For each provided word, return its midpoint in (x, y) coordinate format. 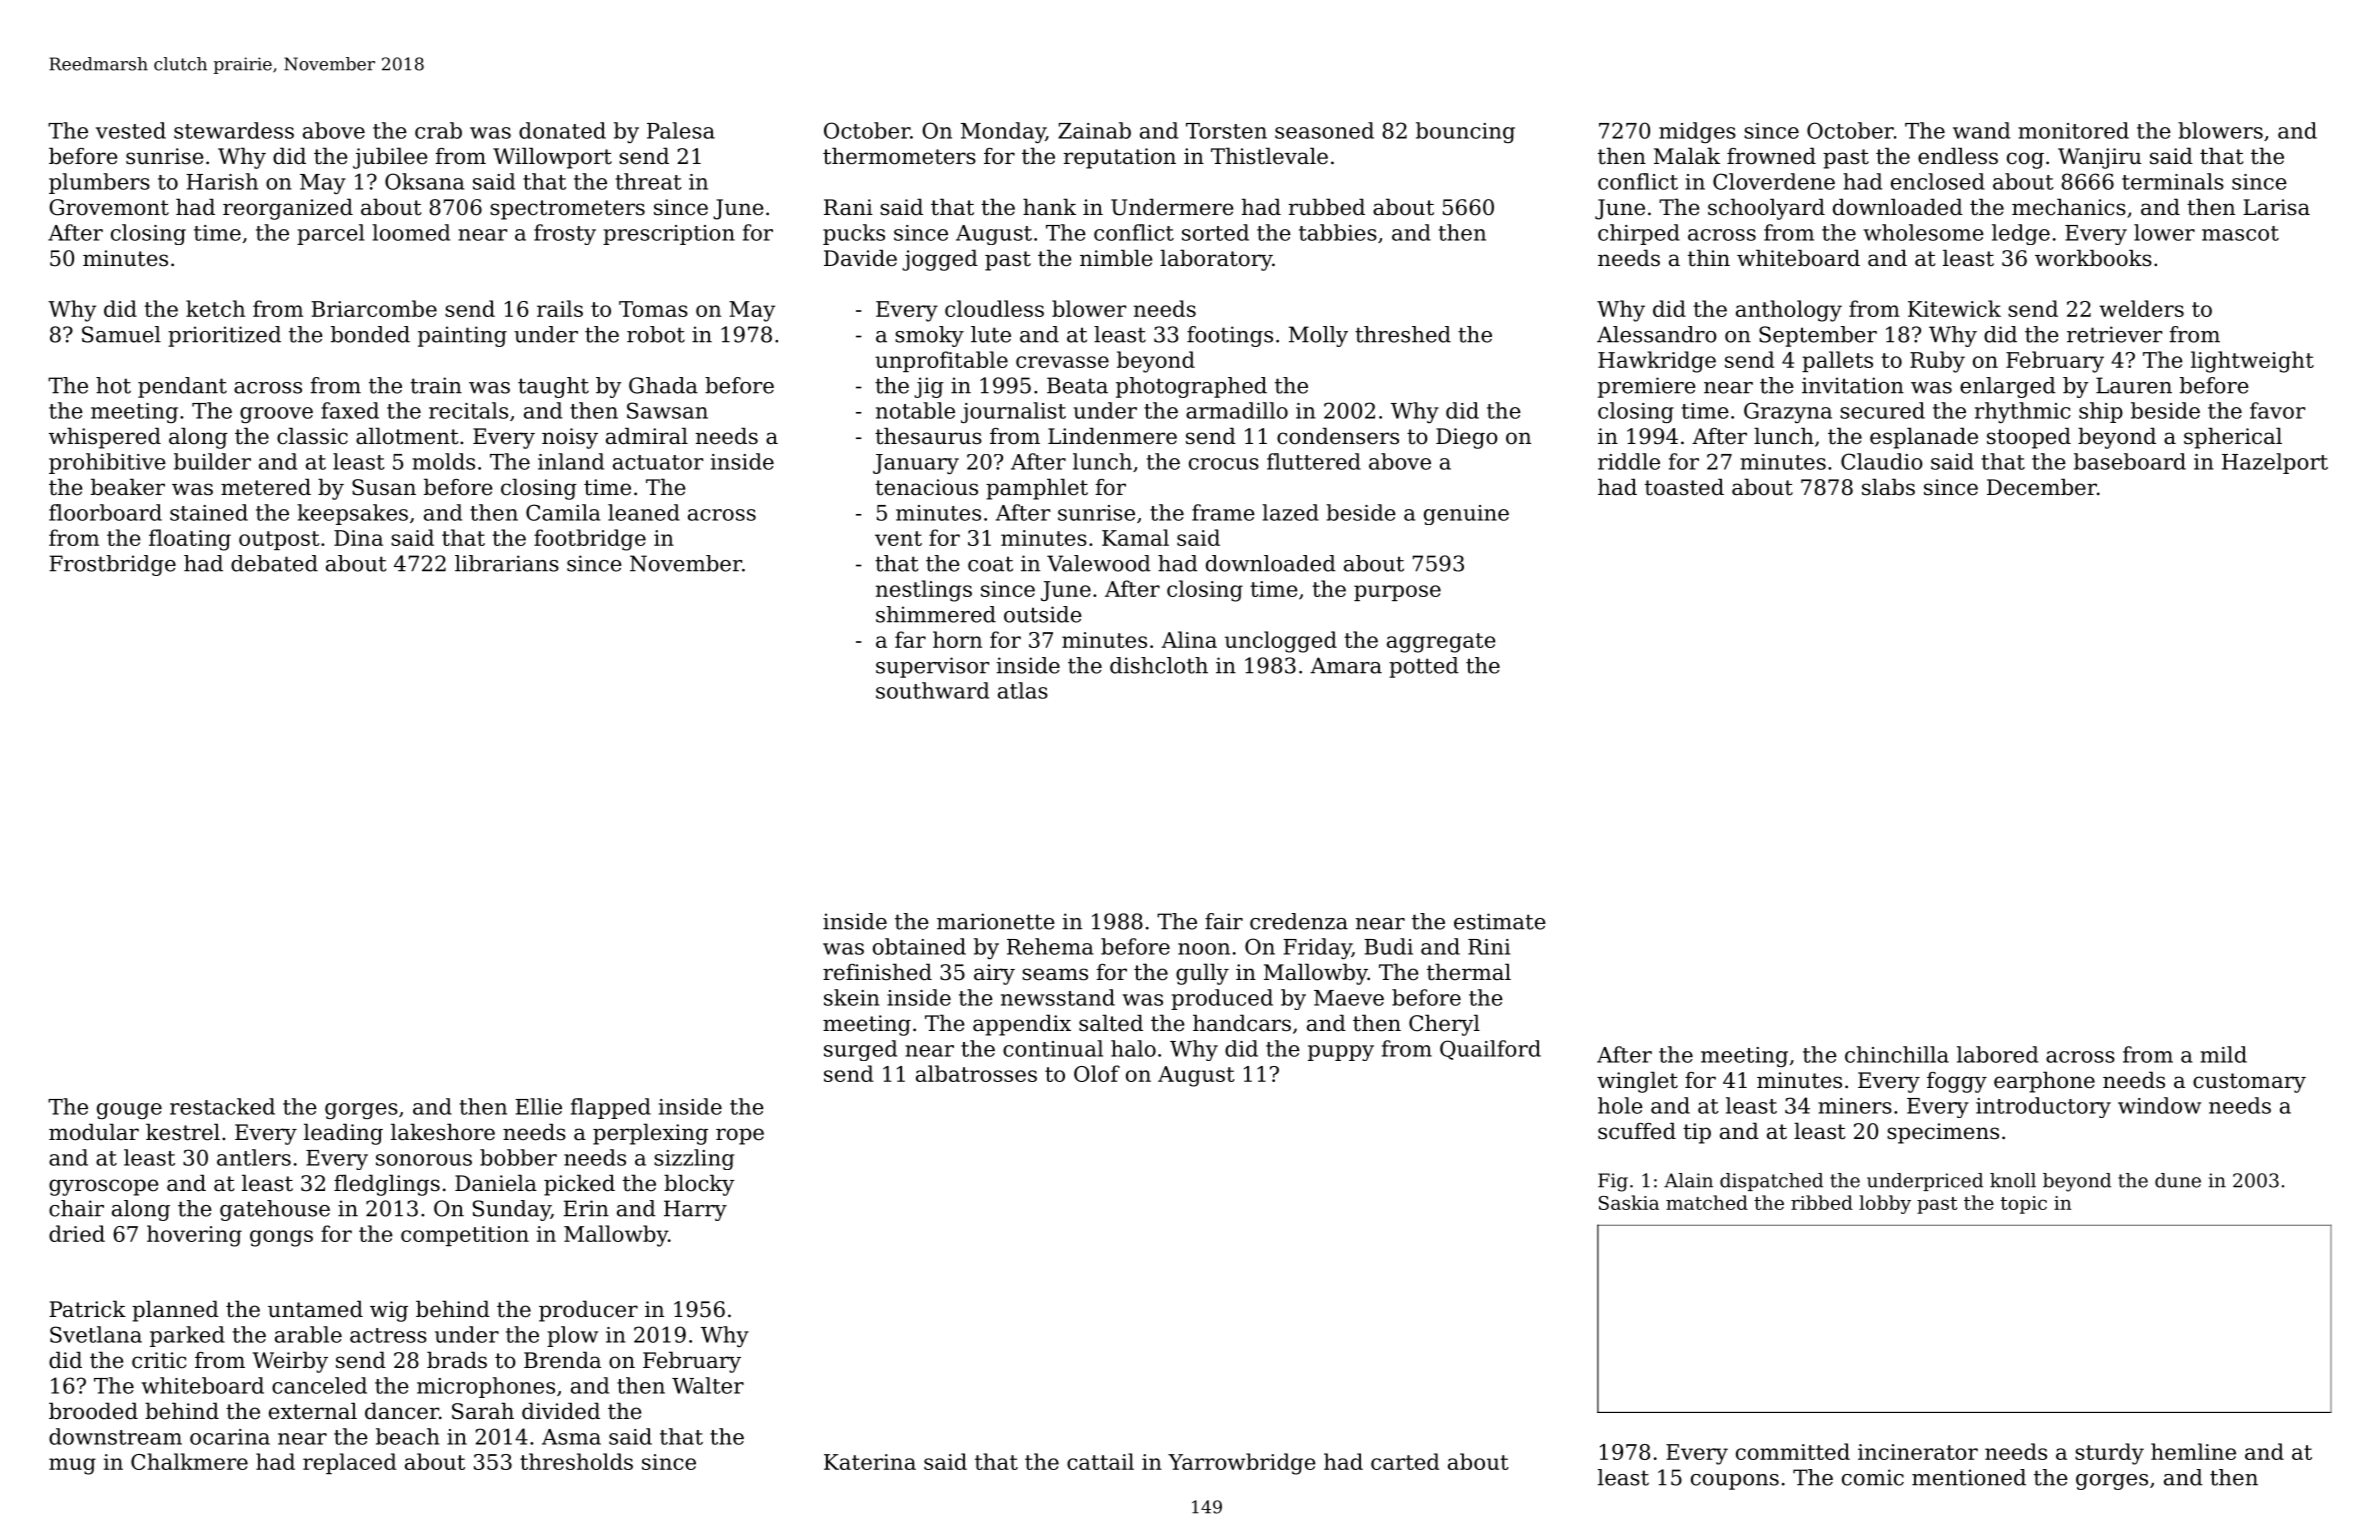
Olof (1097, 1073)
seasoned (1324, 130)
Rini (1489, 947)
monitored (2073, 130)
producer (588, 1311)
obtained (919, 946)
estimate (1500, 921)
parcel (331, 234)
